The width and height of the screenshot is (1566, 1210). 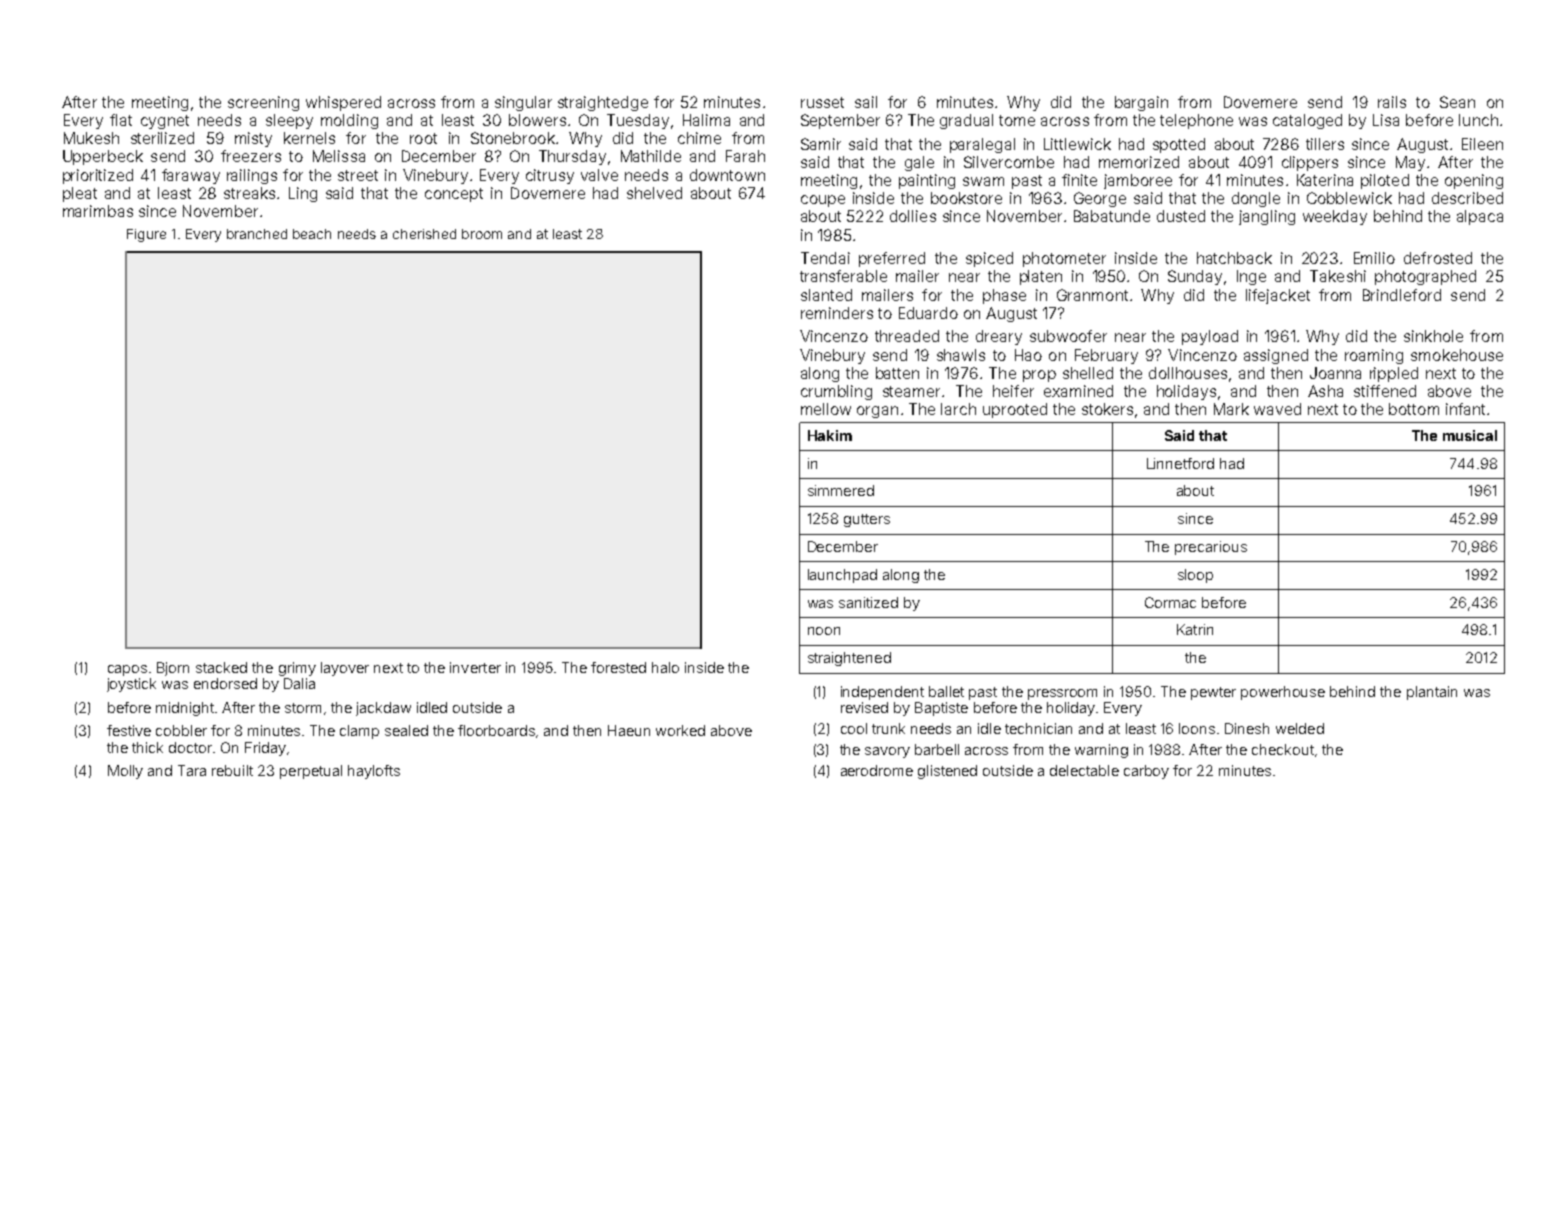 I want to click on simmered, so click(x=841, y=490).
